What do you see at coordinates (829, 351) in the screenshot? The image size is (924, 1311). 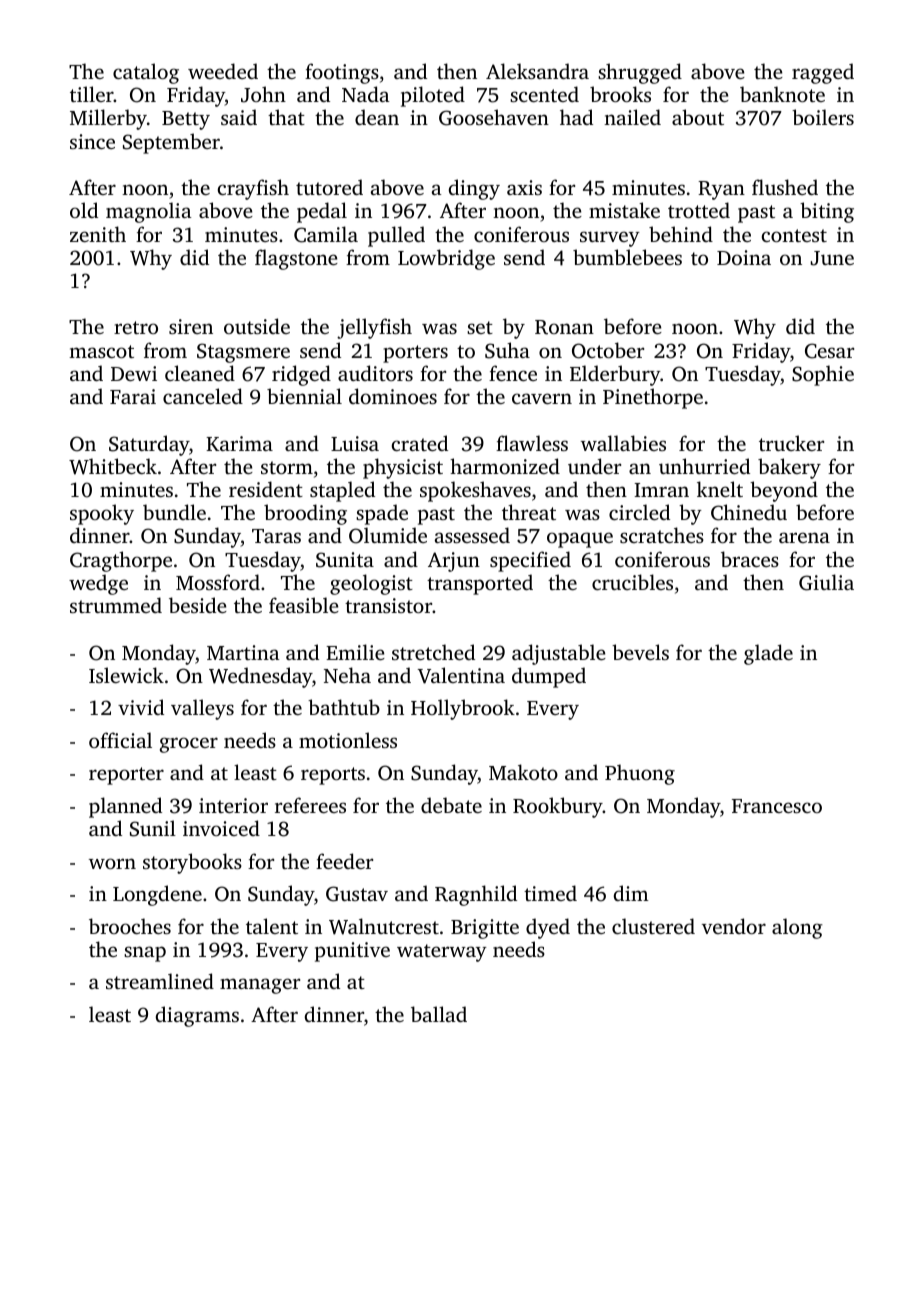 I see `Cesar` at bounding box center [829, 351].
